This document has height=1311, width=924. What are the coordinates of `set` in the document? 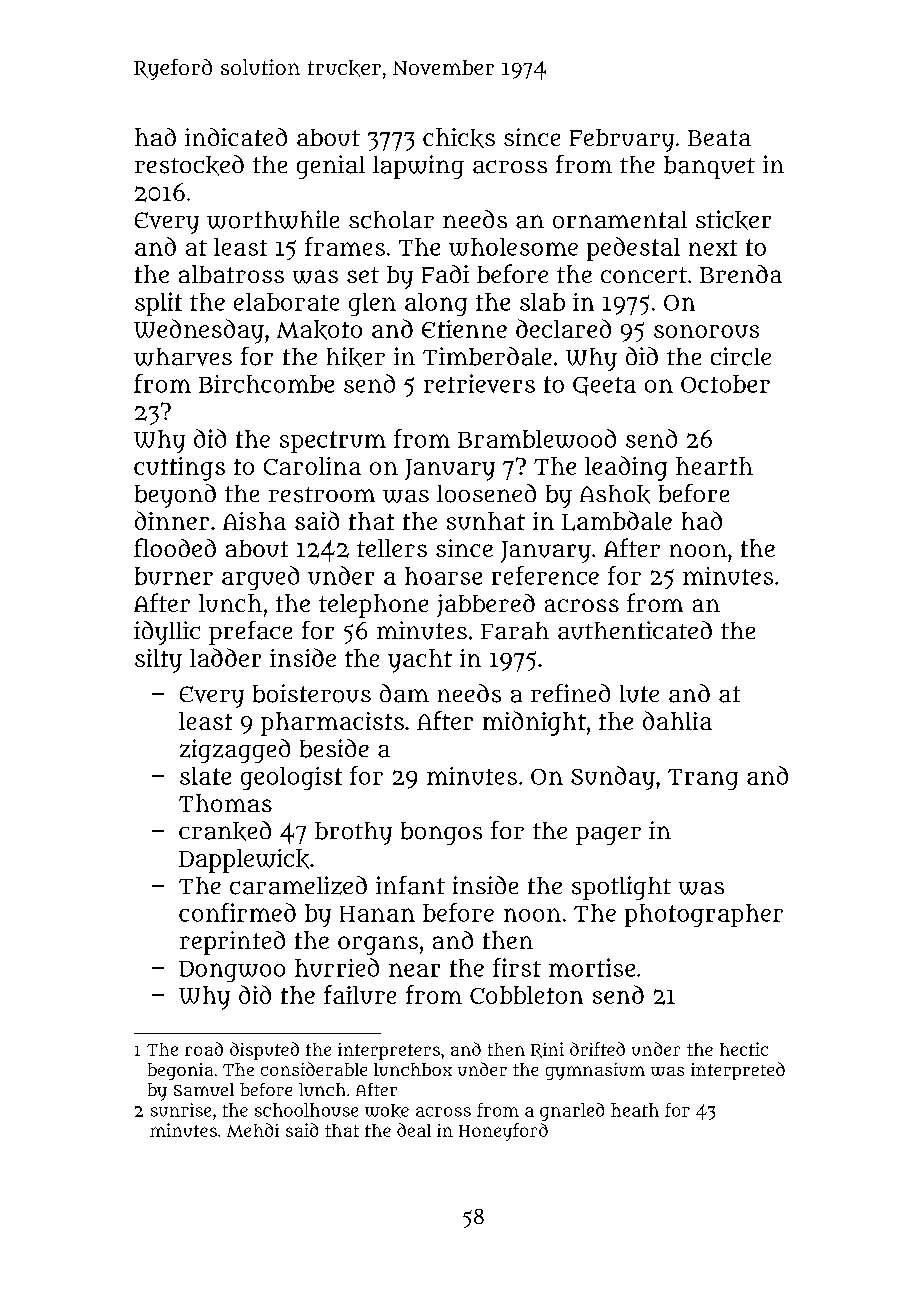 It's located at (363, 275).
